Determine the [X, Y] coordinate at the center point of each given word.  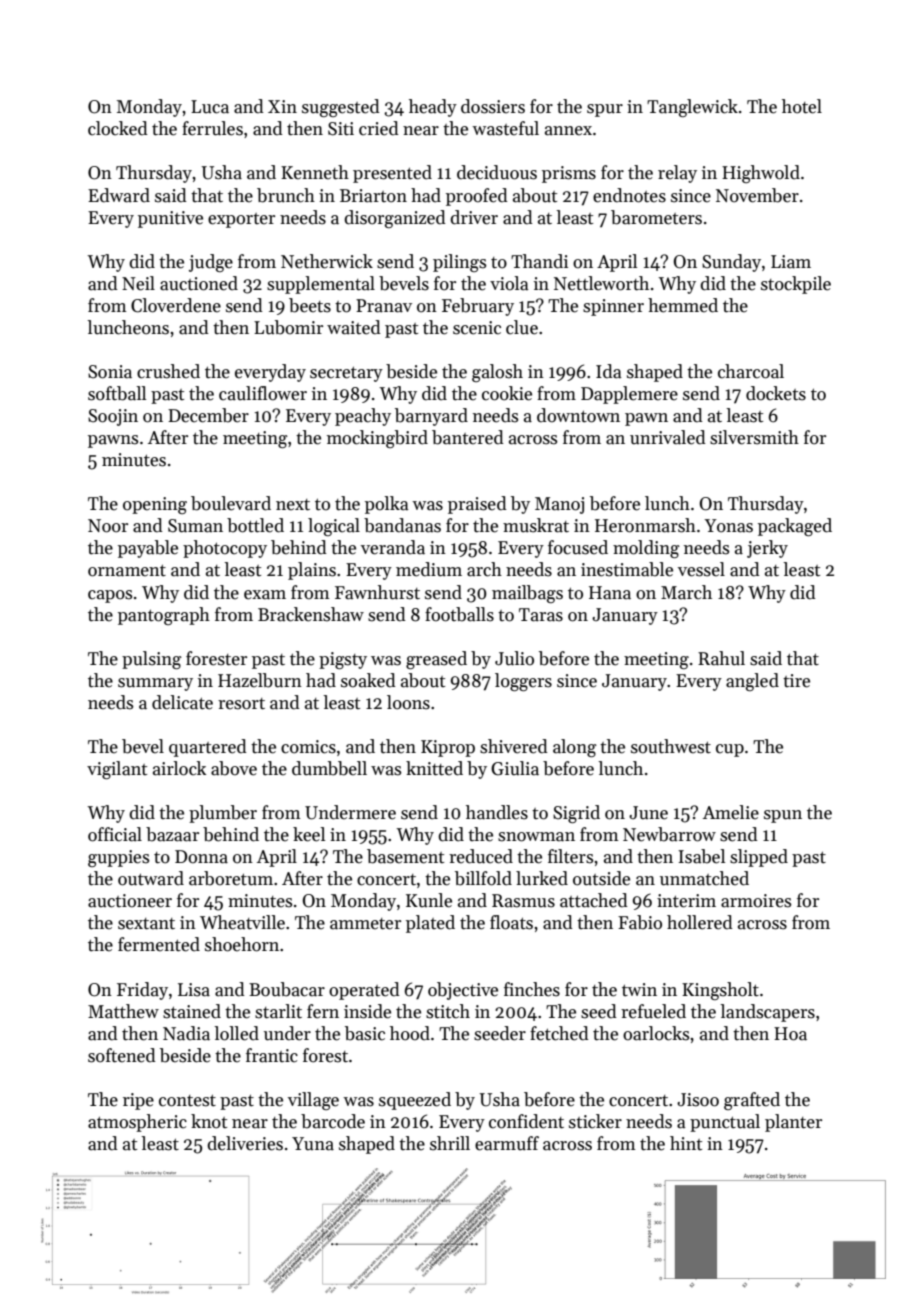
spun [783, 816]
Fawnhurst [377, 592]
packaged [795, 527]
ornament [127, 571]
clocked [118, 128]
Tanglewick [692, 108]
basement [405, 856]
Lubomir [288, 327]
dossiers [493, 106]
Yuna [313, 1144]
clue [522, 327]
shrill [450, 1143]
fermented [159, 944]
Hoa [790, 1034]
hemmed [683, 305]
